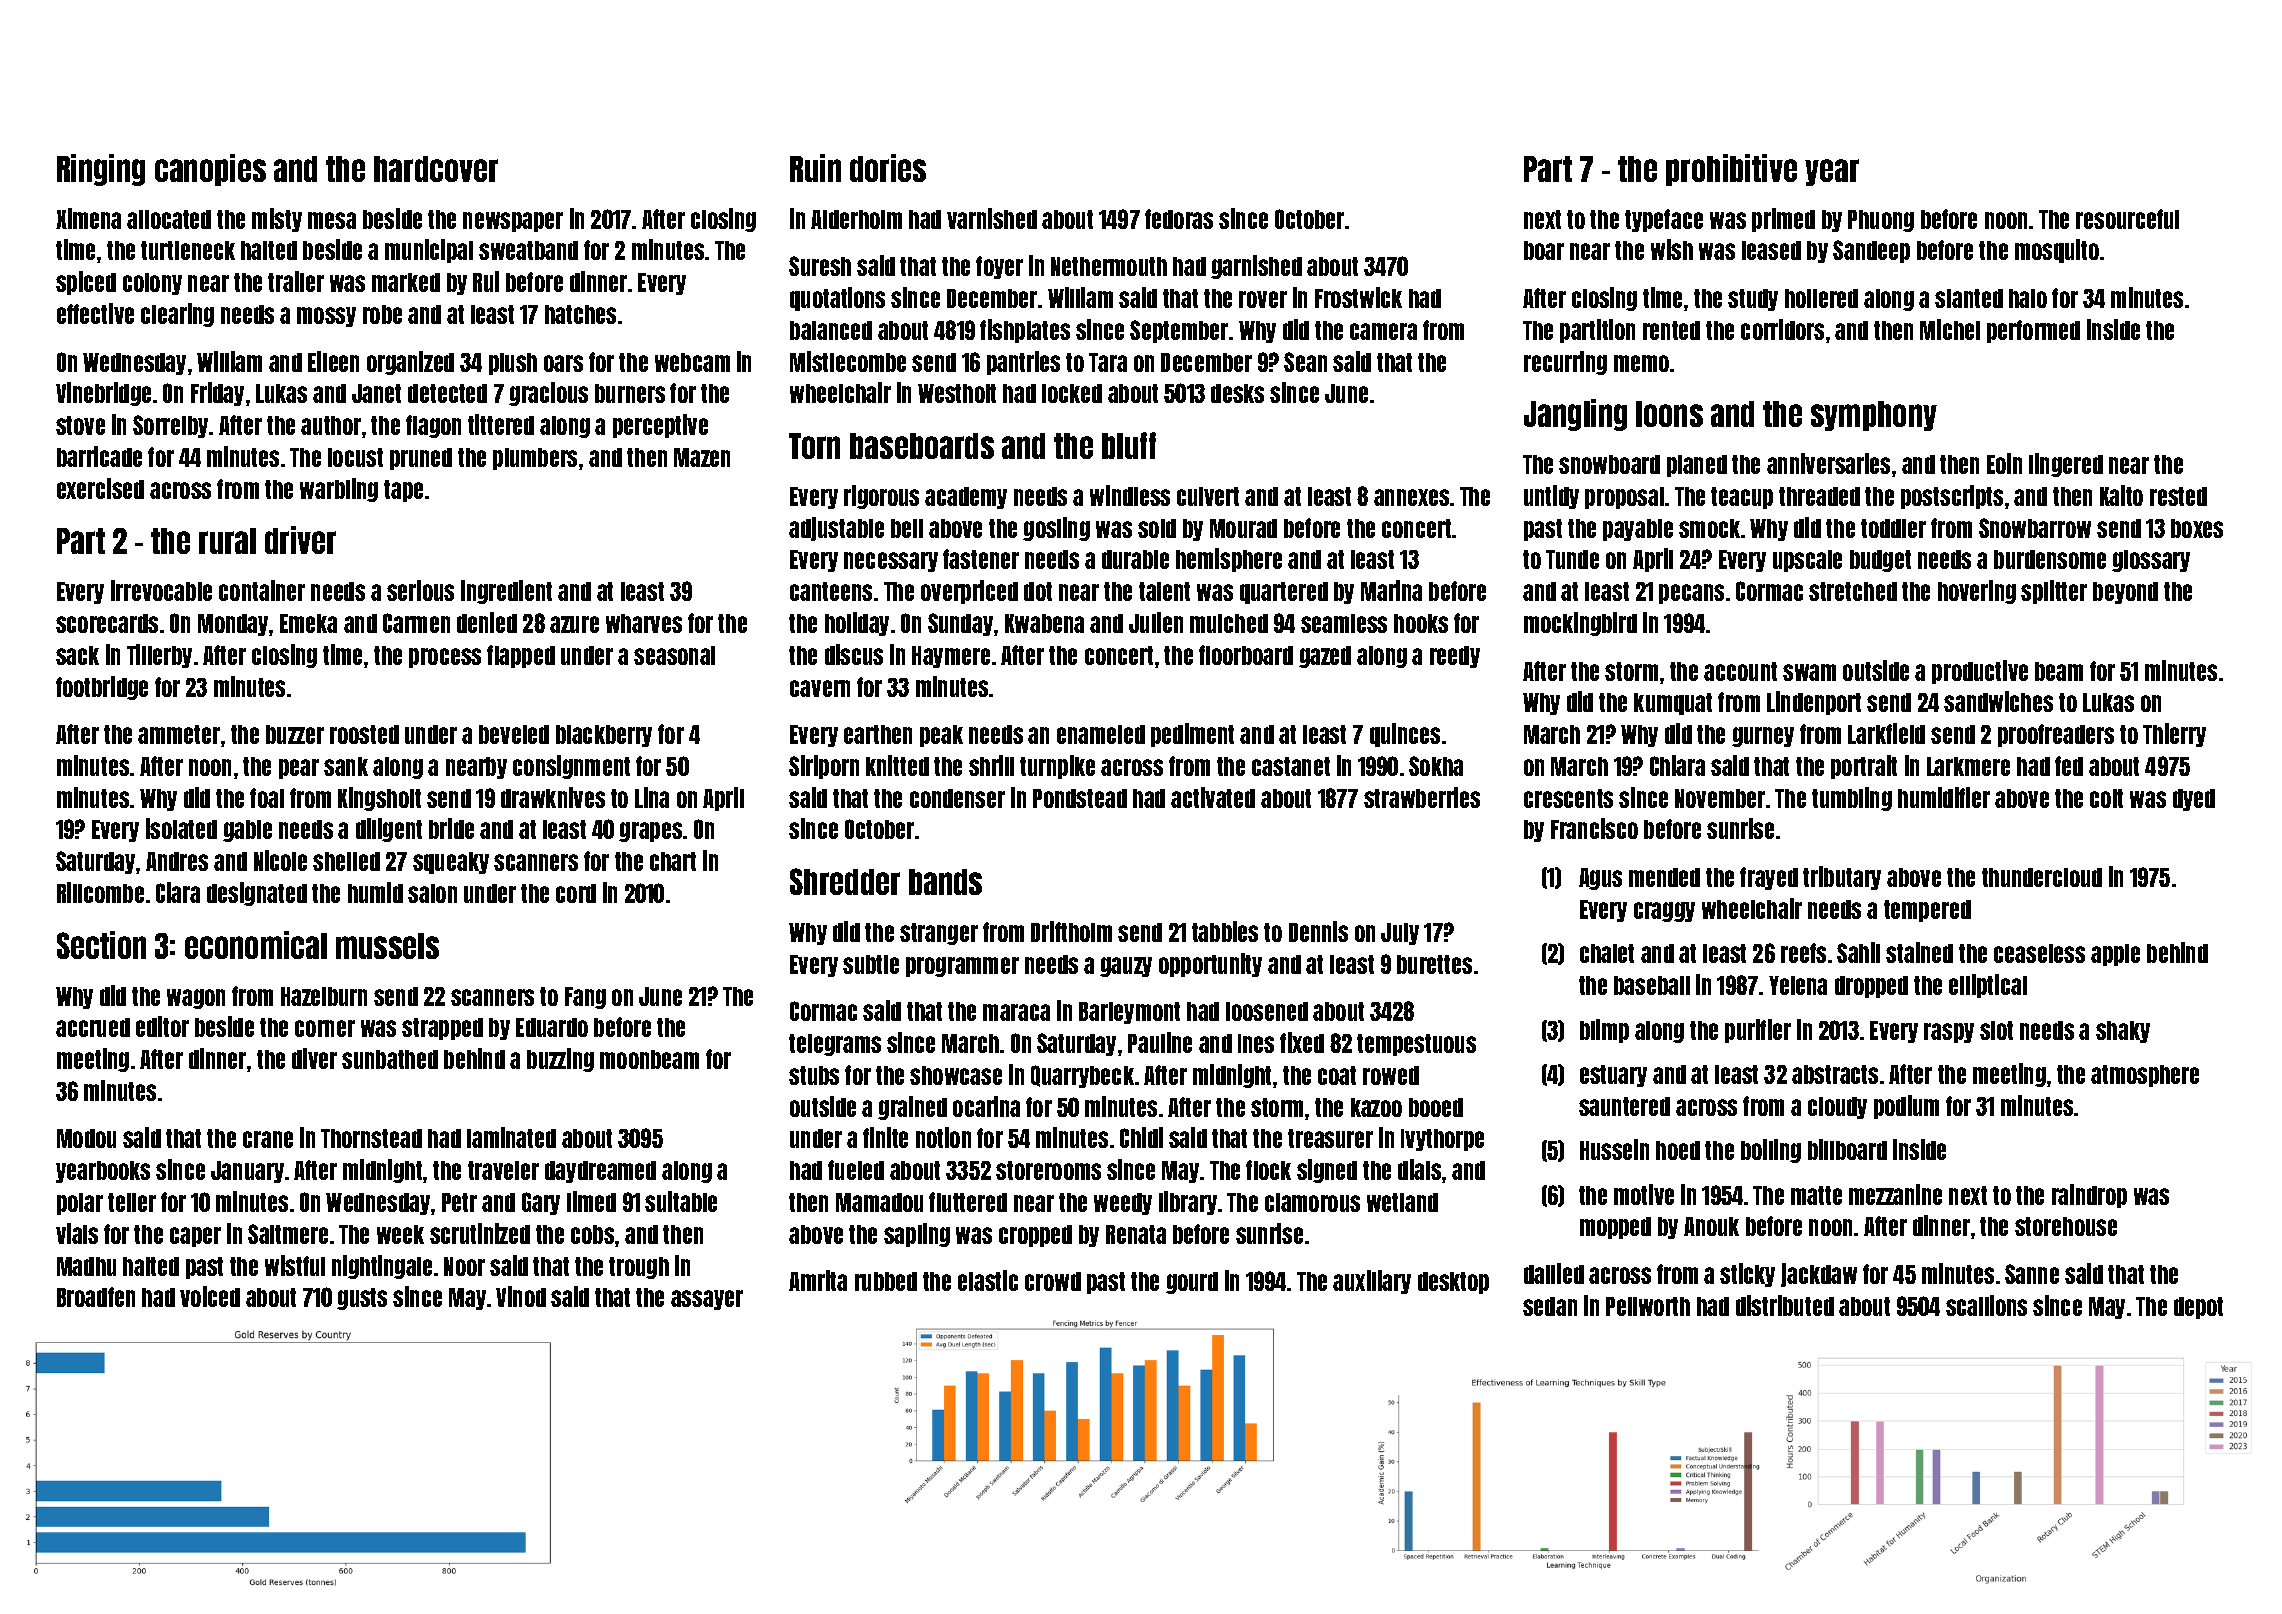 The width and height of the screenshot is (2282, 1614). What do you see at coordinates (521, 1296) in the screenshot?
I see `Vinod` at bounding box center [521, 1296].
